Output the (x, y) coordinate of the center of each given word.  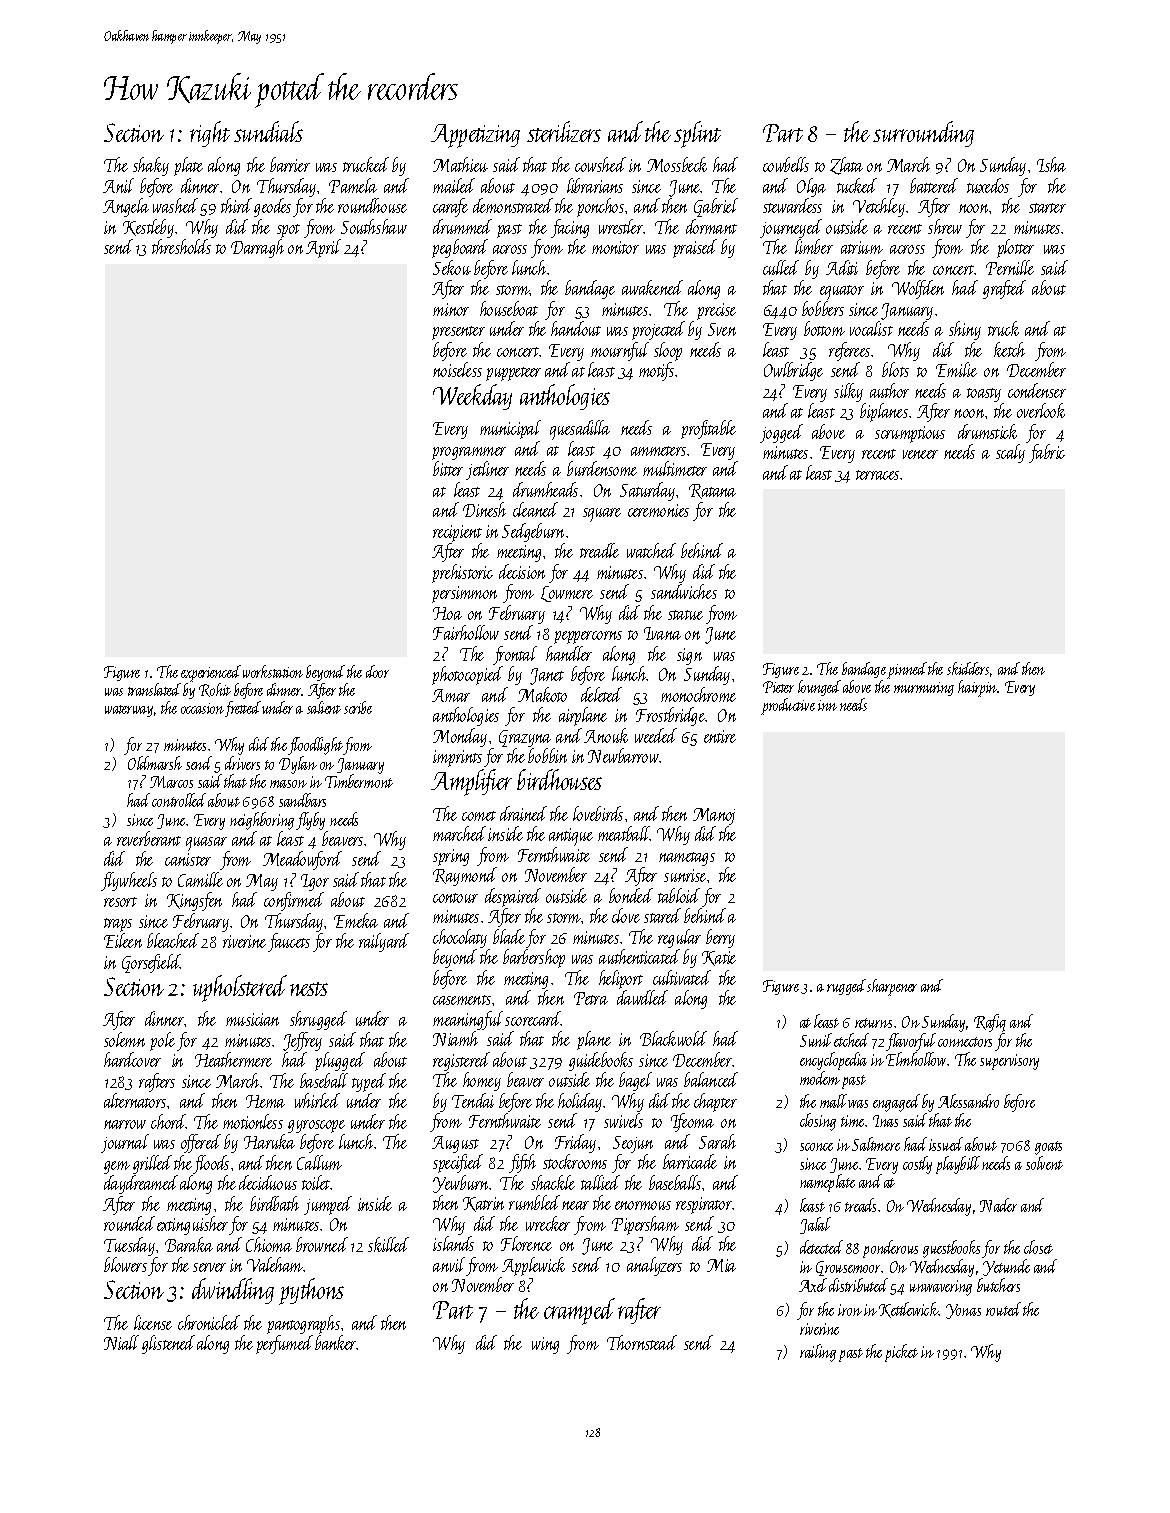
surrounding (923, 134)
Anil (118, 185)
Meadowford (302, 860)
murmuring (924, 689)
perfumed (284, 1344)
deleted (601, 694)
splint (697, 134)
